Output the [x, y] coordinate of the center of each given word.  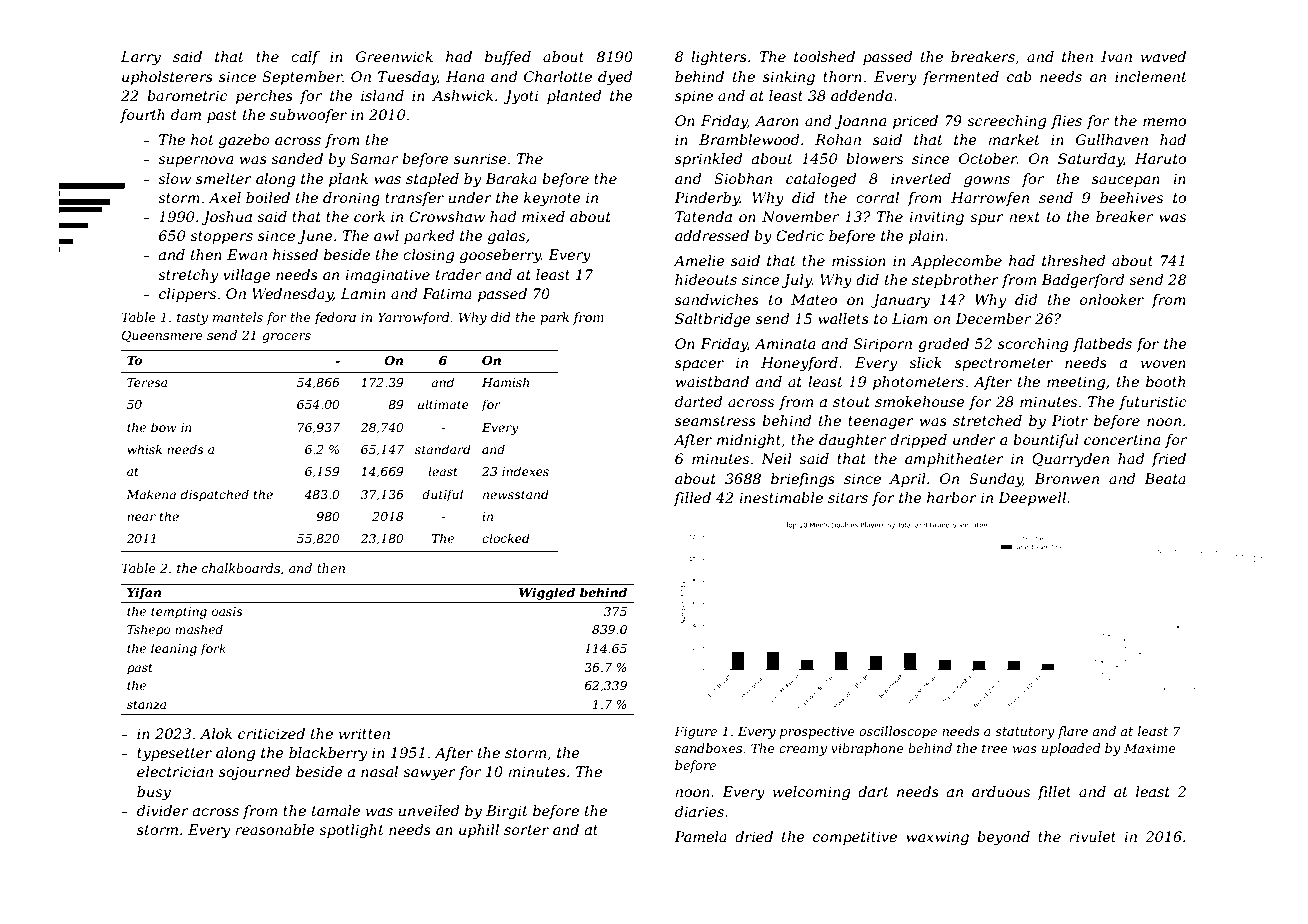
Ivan [1116, 56]
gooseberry [500, 256]
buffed [508, 58]
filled [692, 499]
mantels [238, 317]
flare [1072, 732]
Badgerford [1083, 281]
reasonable [275, 829]
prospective [817, 733]
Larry [141, 58]
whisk [144, 449]
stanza [146, 704]
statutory [1024, 733]
